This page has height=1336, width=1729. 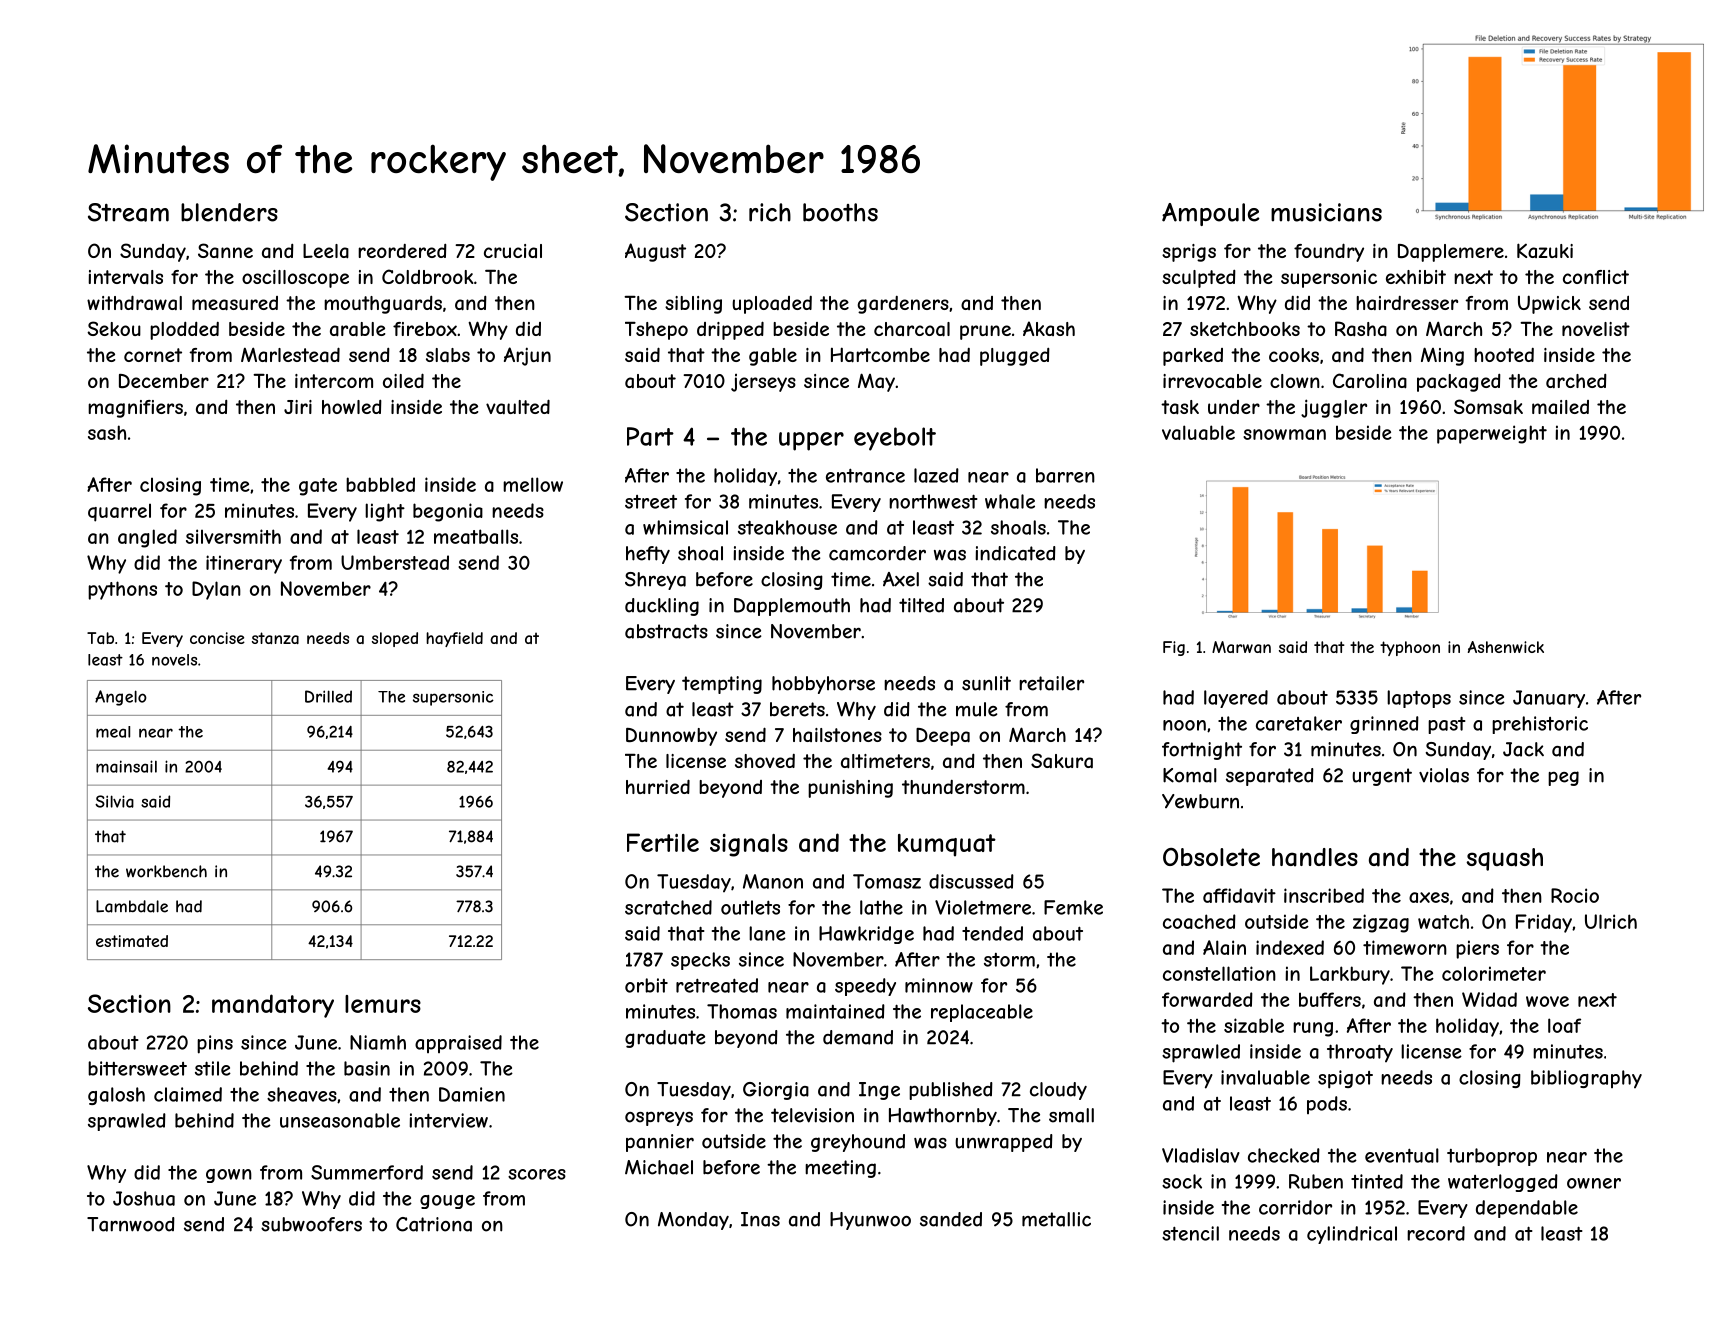 What do you see at coordinates (383, 1004) in the page?
I see `lemurs` at bounding box center [383, 1004].
